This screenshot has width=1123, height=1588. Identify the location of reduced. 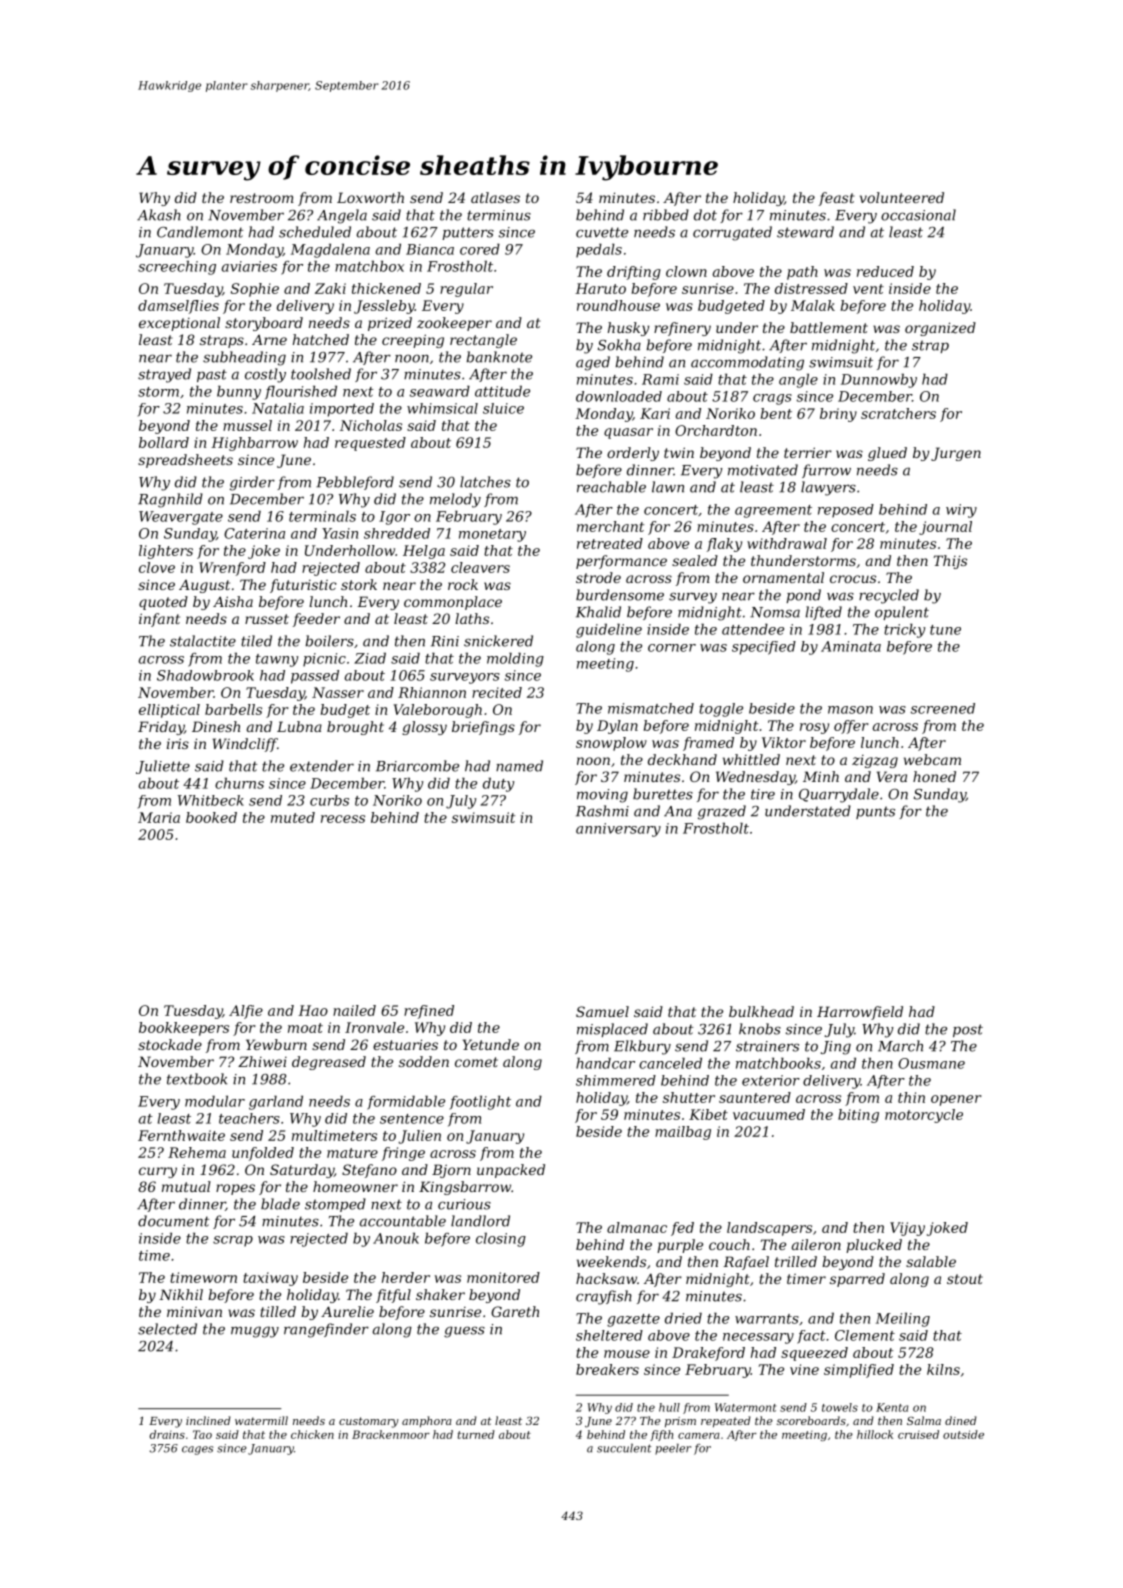
(885, 271).
